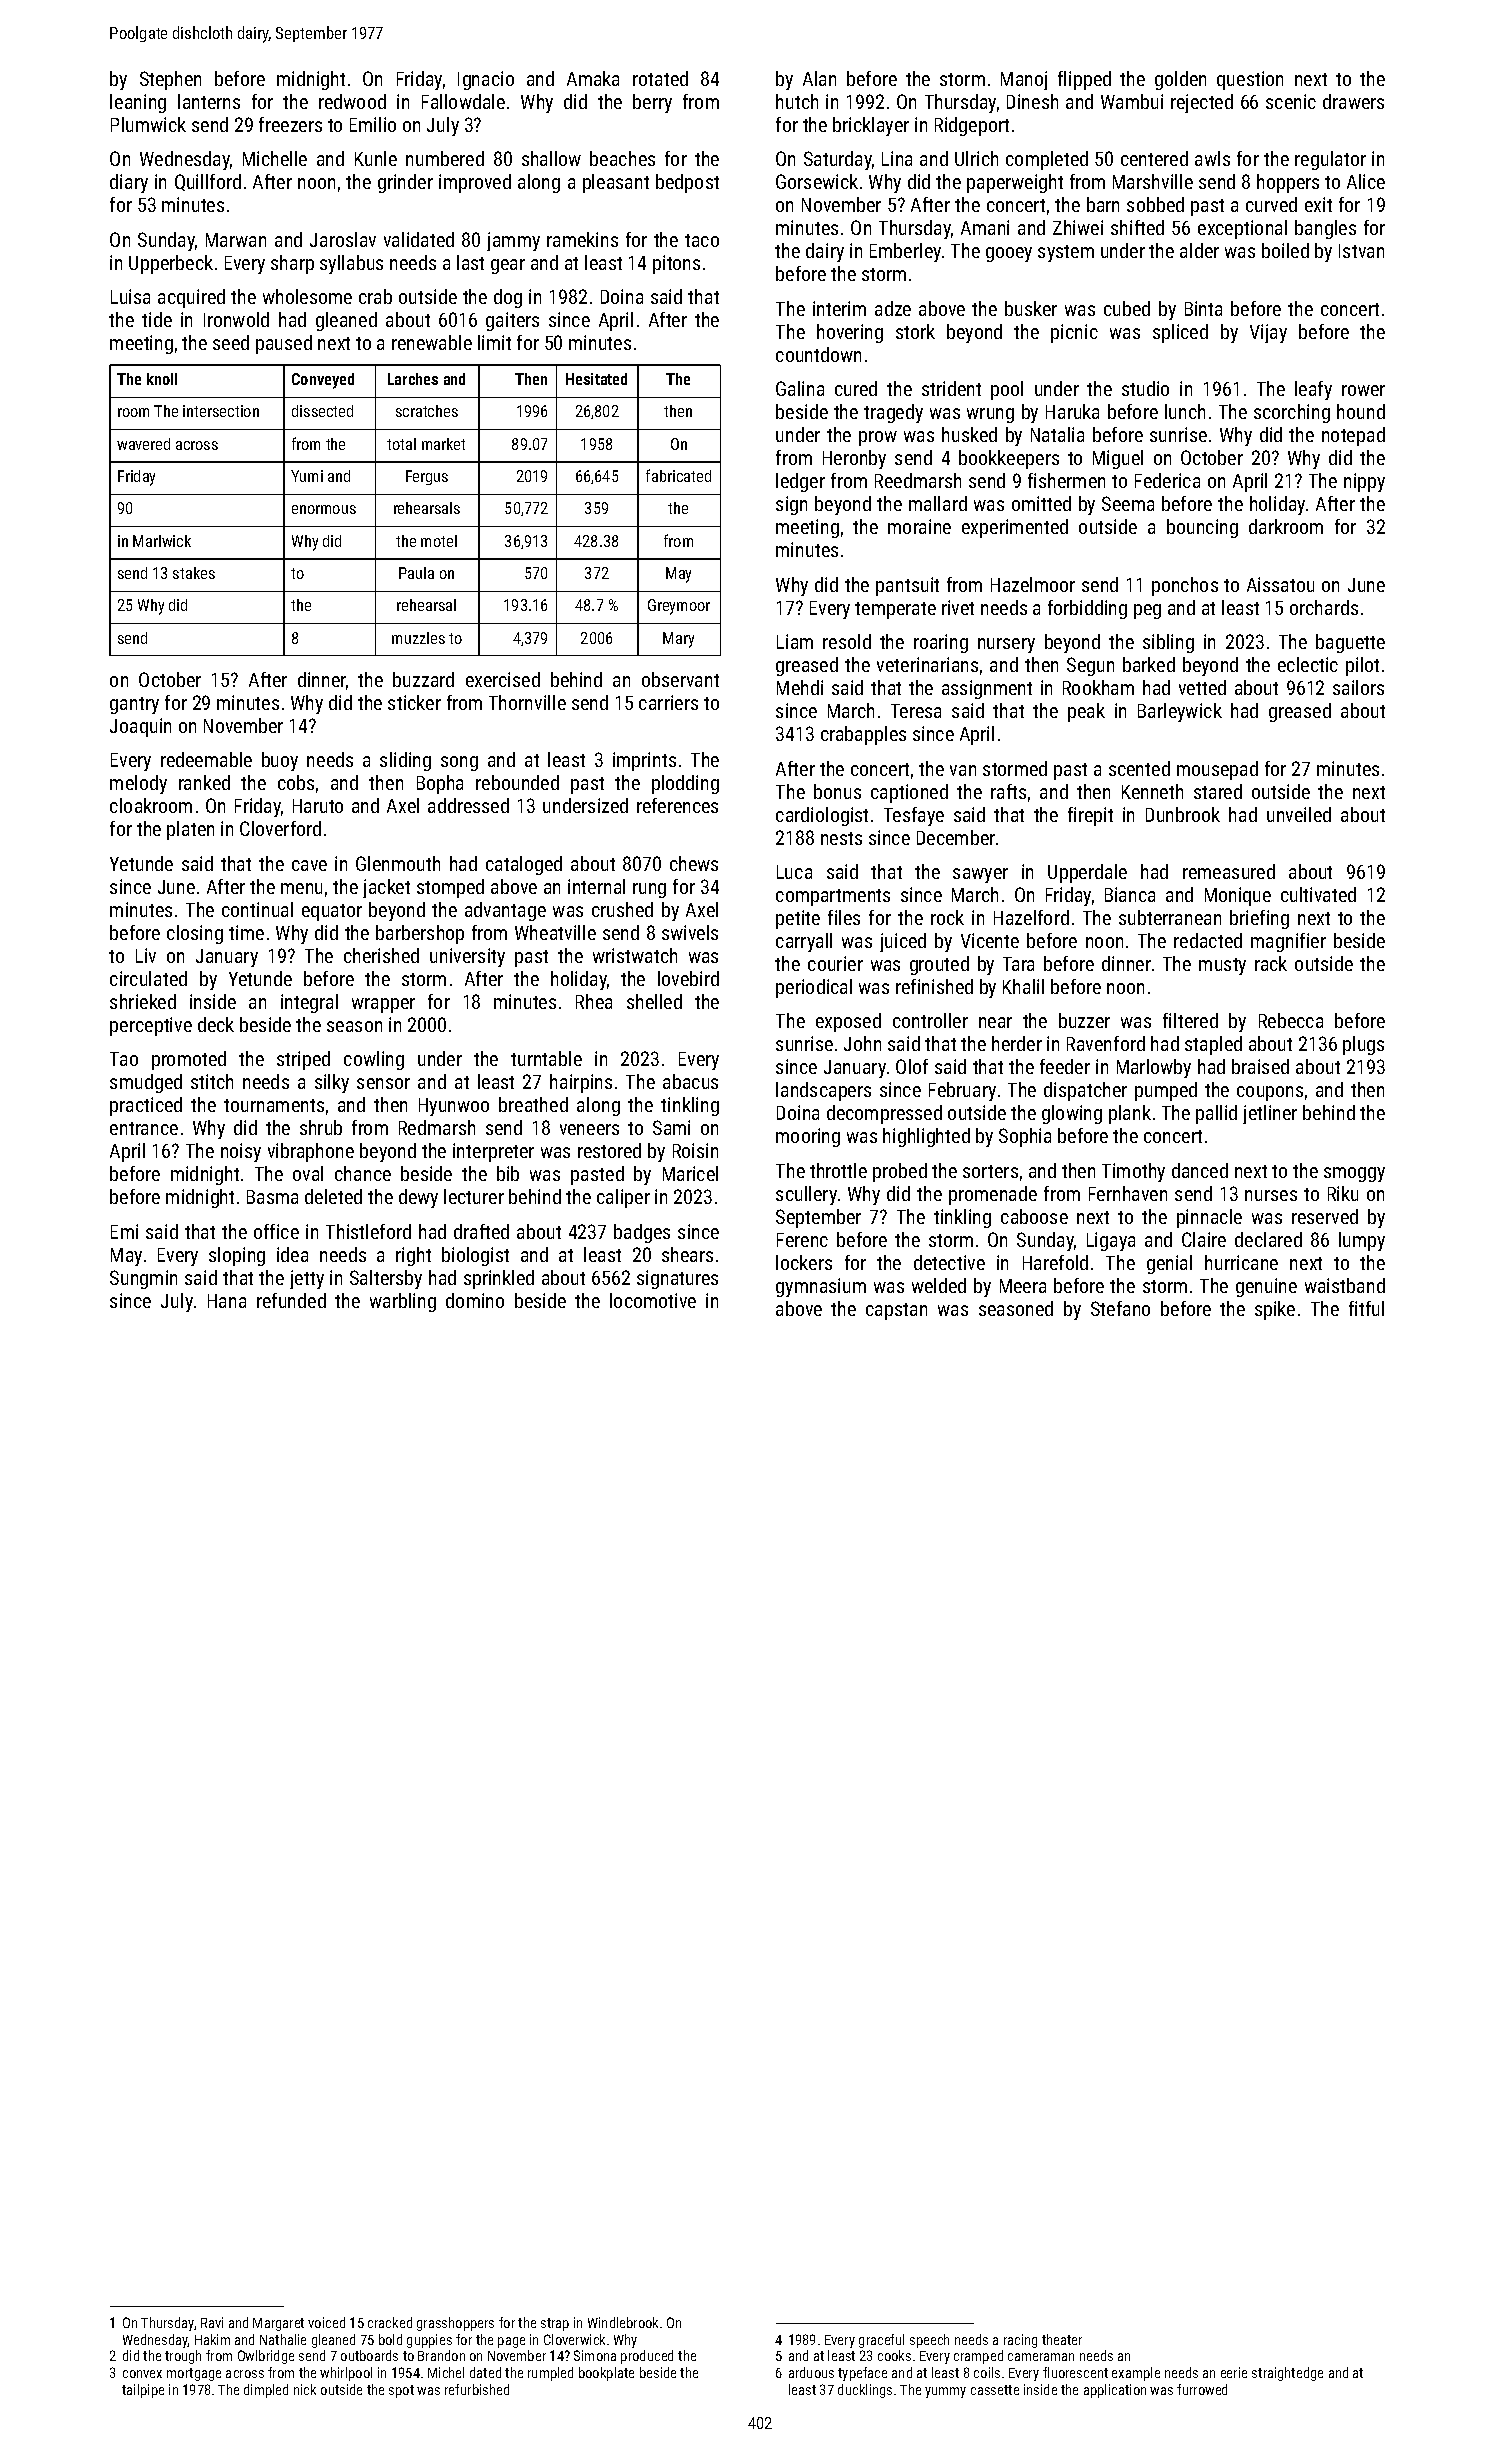 The image size is (1496, 2464). Describe the element at coordinates (817, 181) in the screenshot. I see `Gorsewick` at that location.
